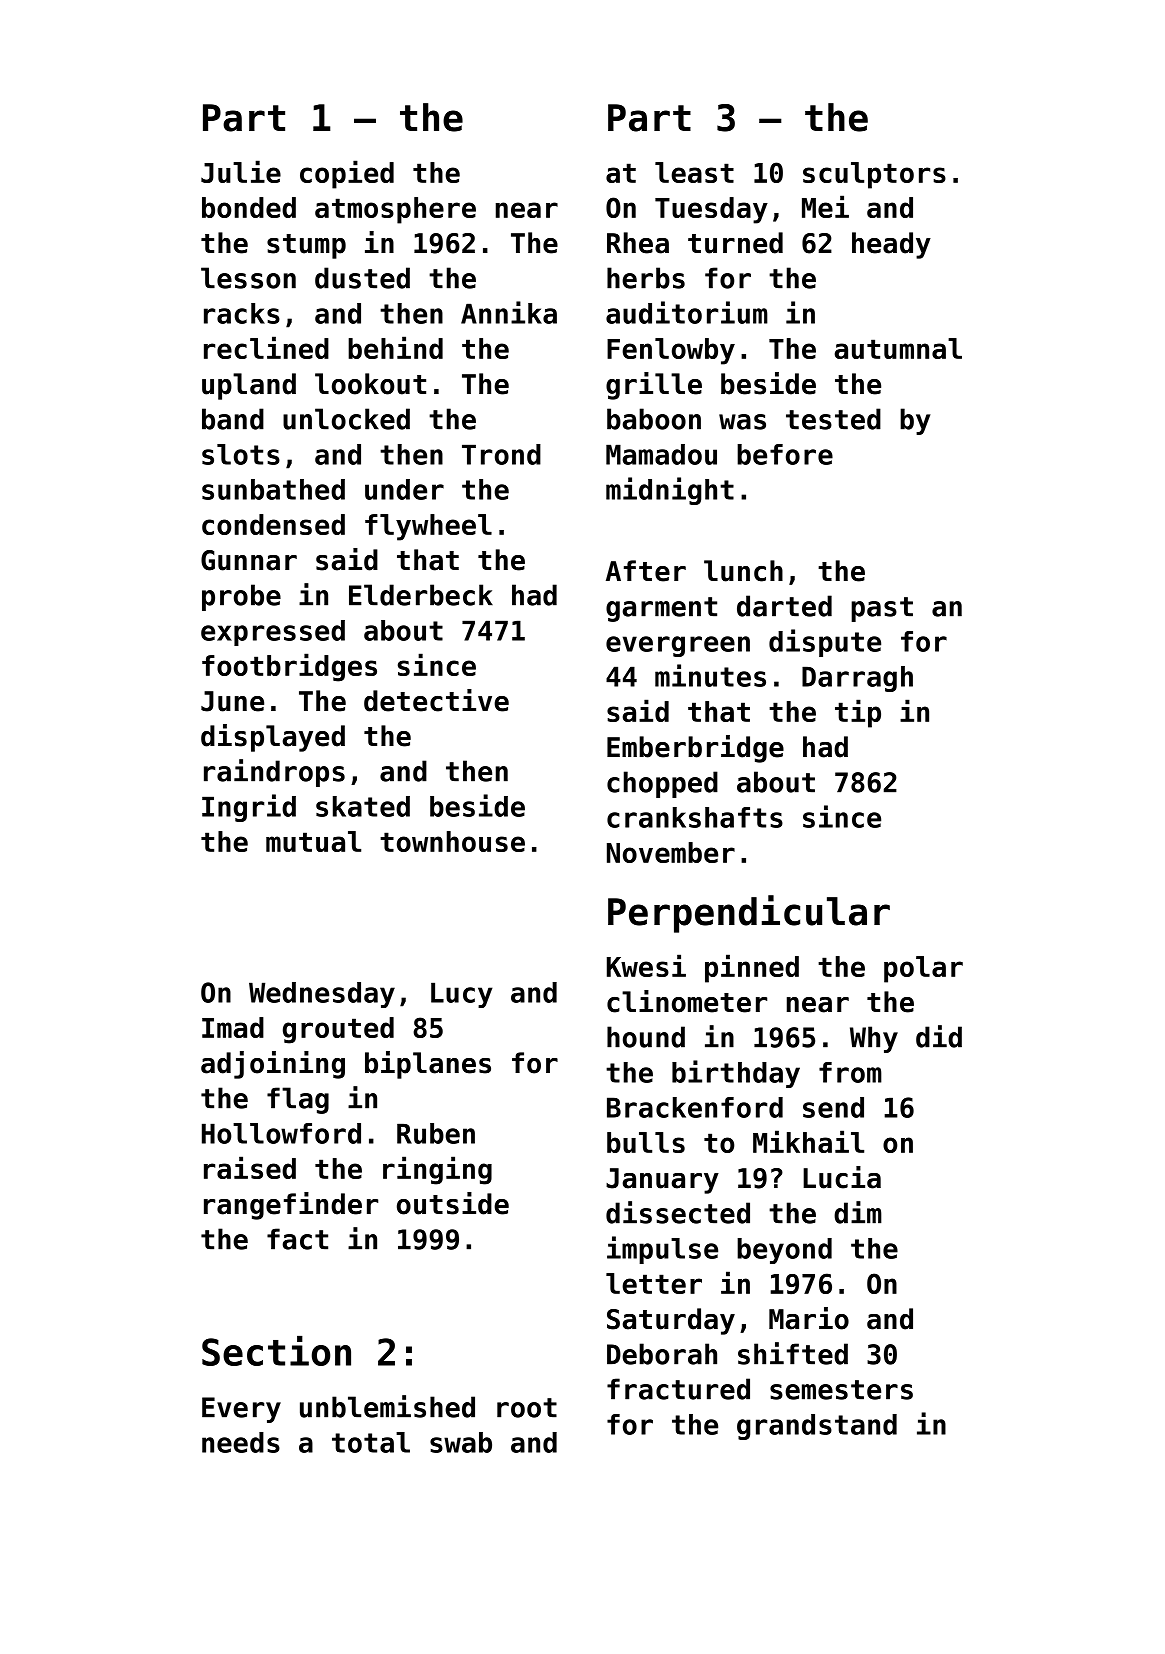 This document has width=1165, height=1654. Describe the element at coordinates (395, 210) in the document. I see `atmosphere` at that location.
